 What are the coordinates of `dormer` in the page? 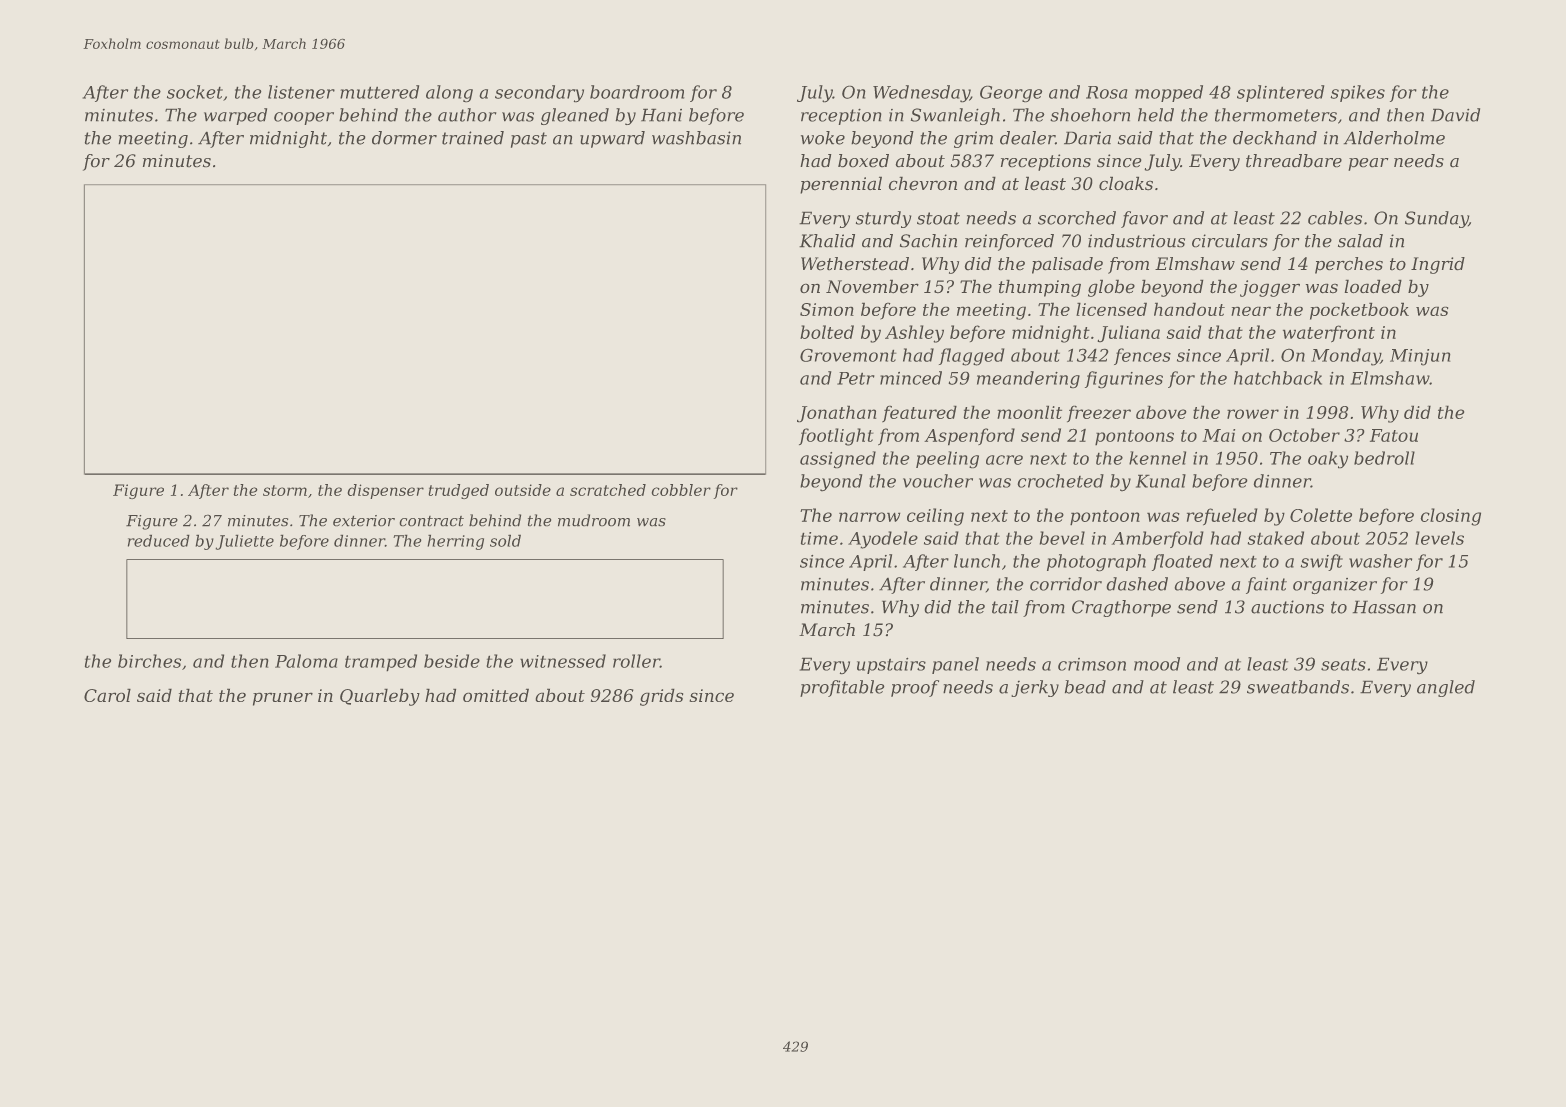 It's located at (404, 138).
